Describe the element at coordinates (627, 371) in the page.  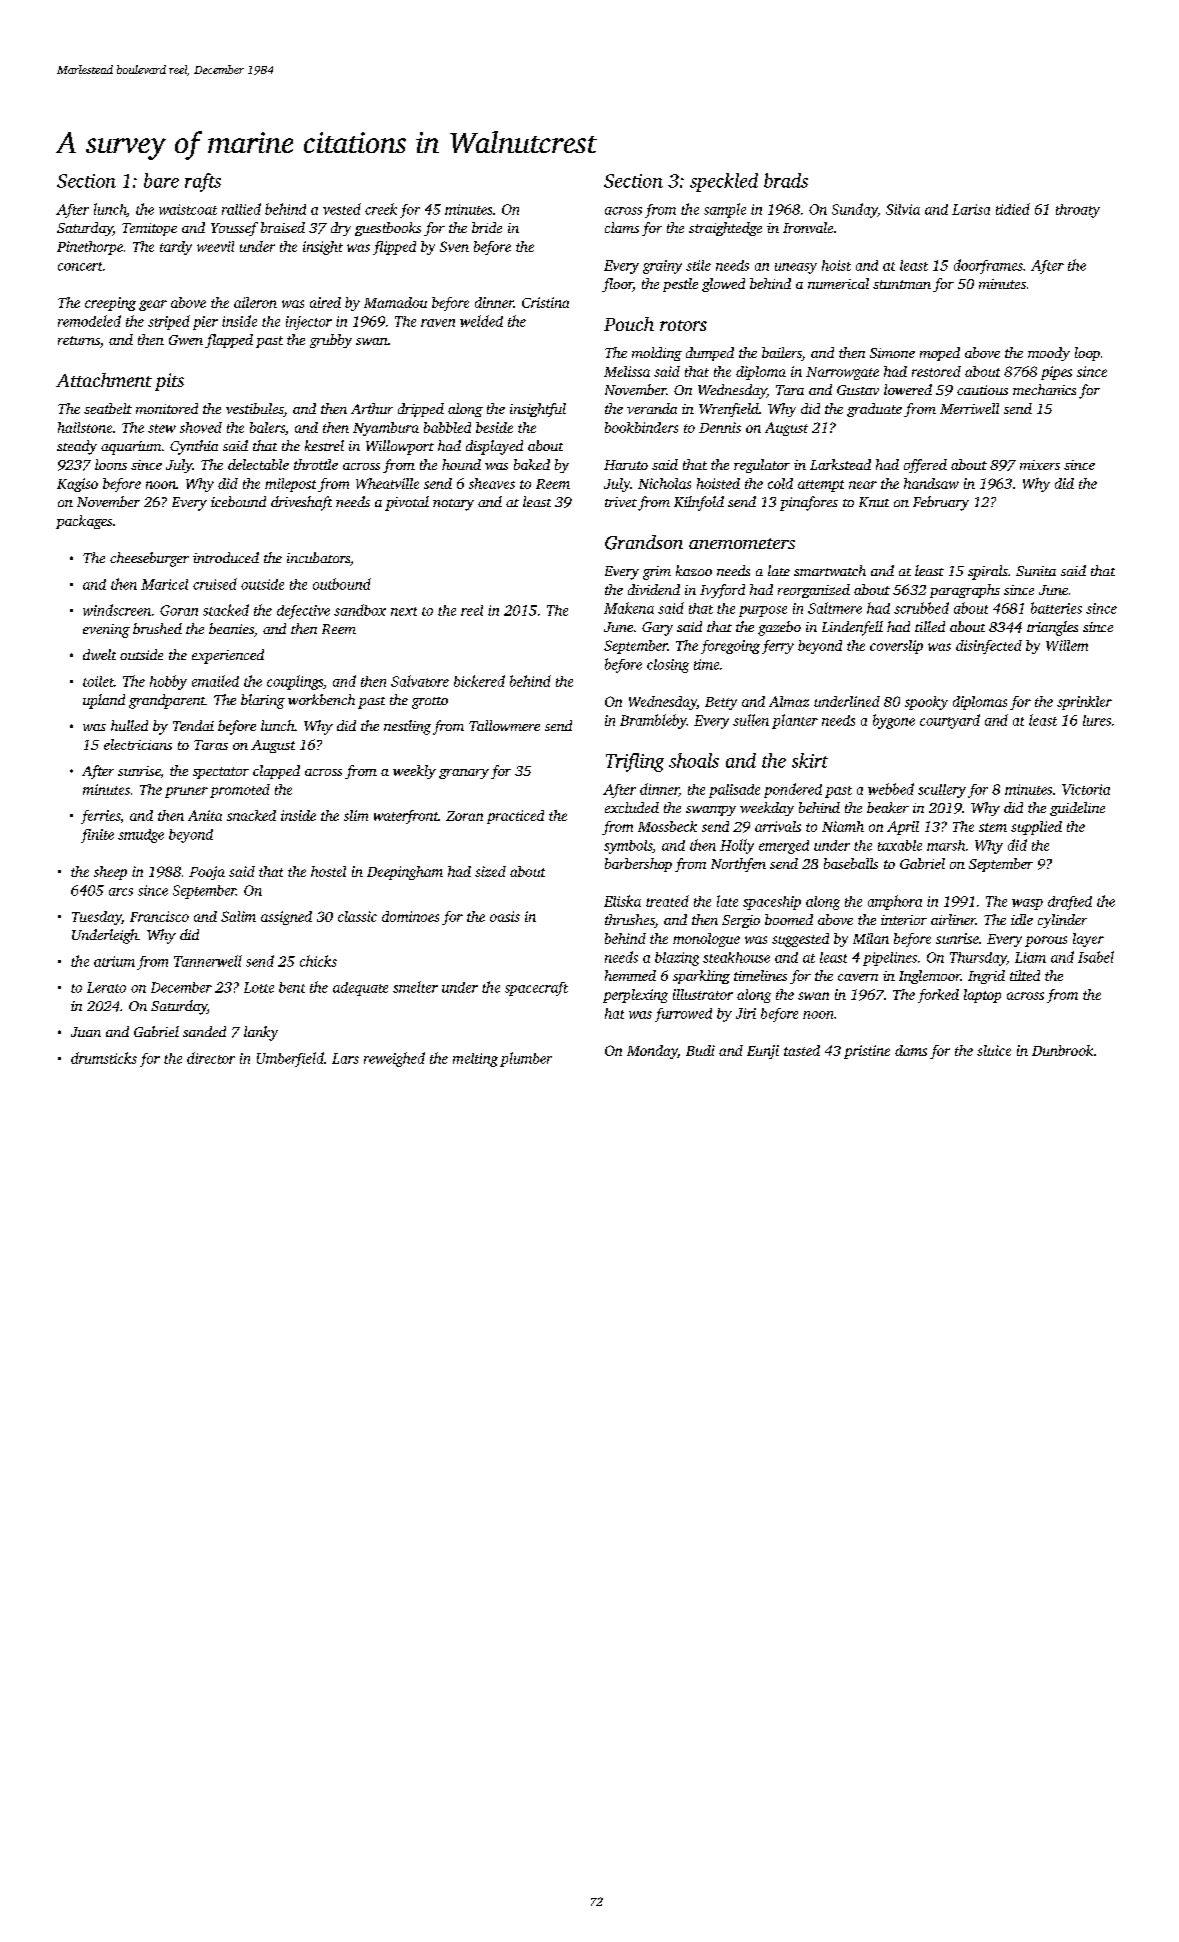
I see `Melissa` at that location.
